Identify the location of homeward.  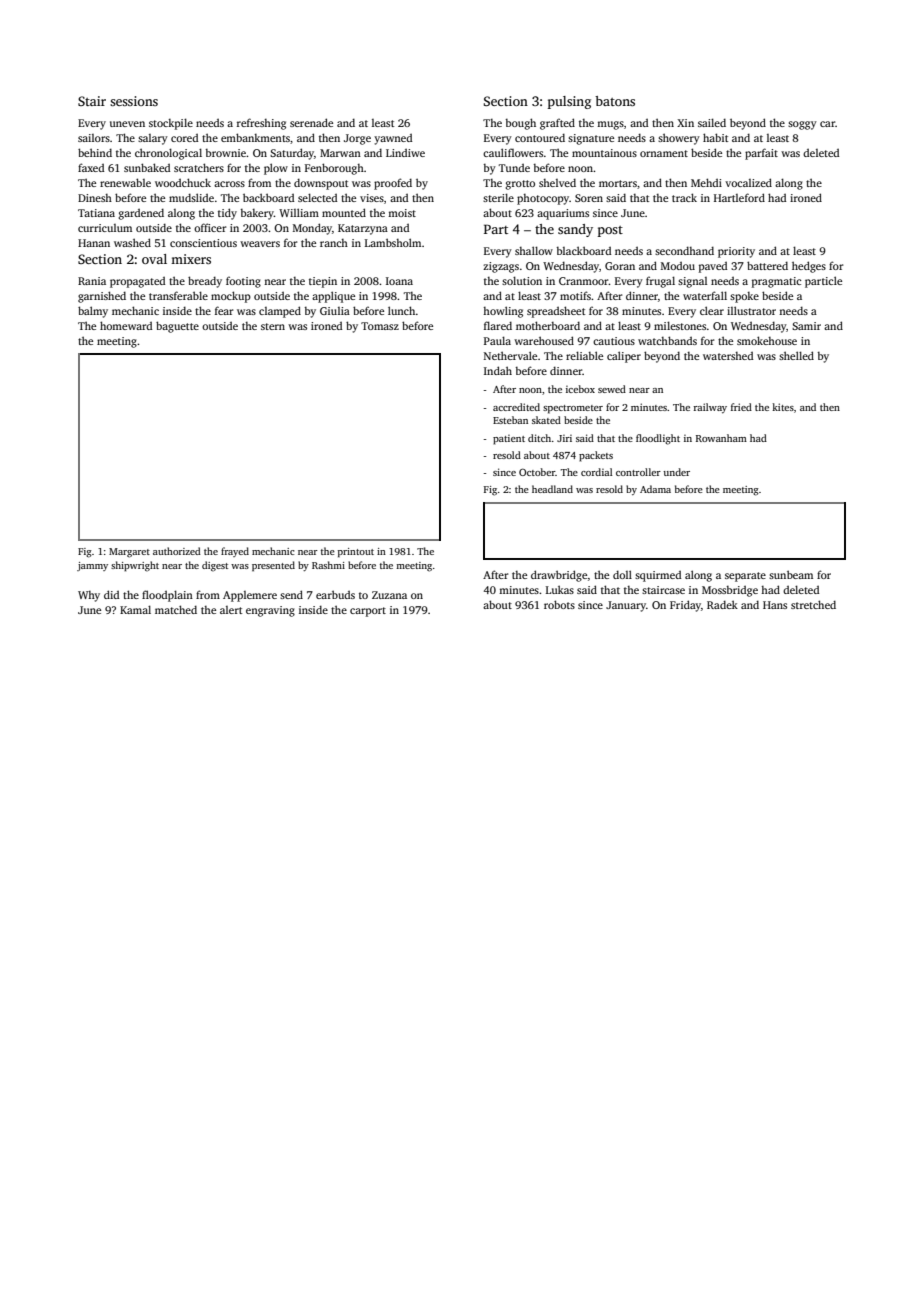
(126, 325).
